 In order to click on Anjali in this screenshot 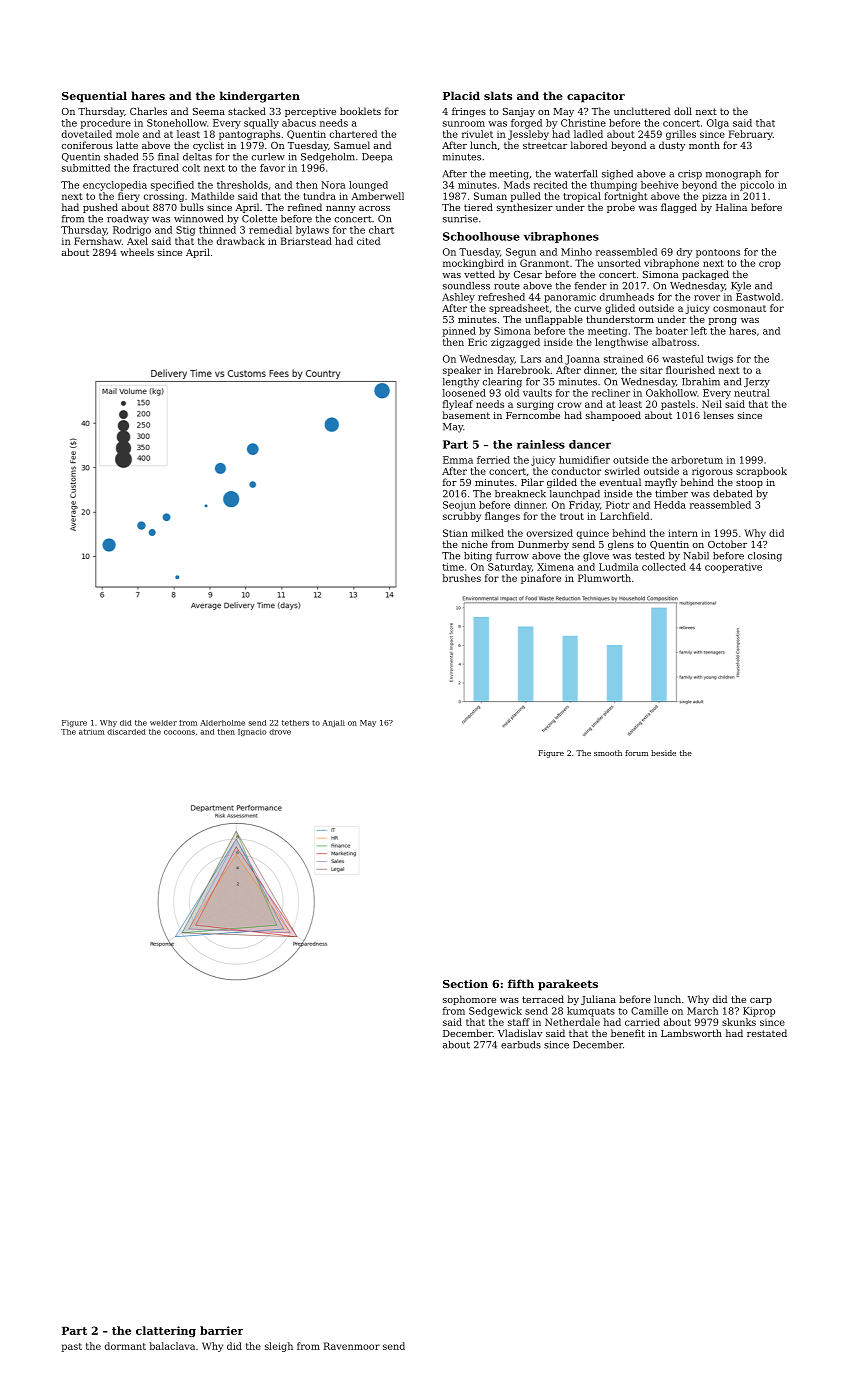, I will do `click(333, 723)`.
